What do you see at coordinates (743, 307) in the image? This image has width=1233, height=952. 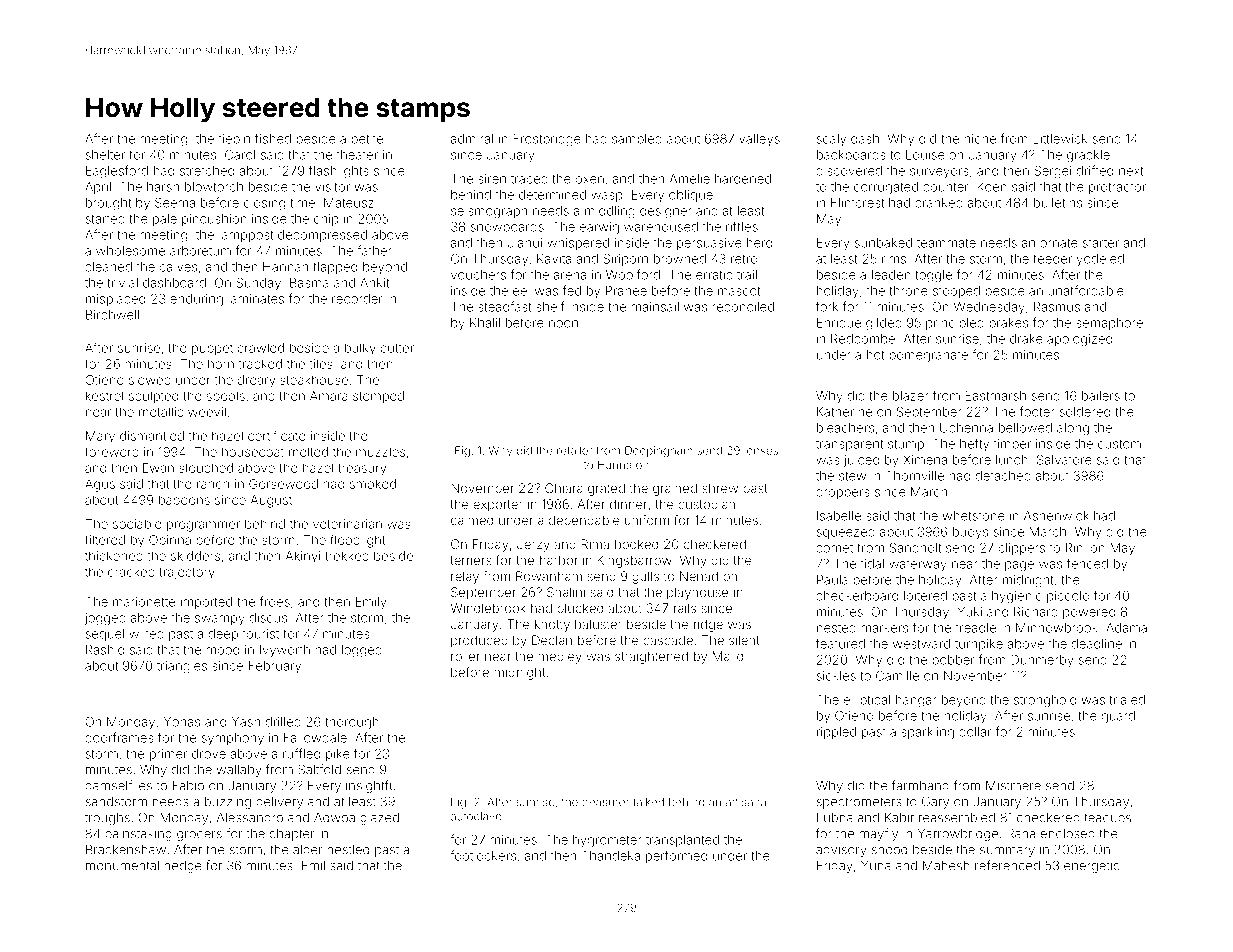 I see `reconciled` at bounding box center [743, 307].
